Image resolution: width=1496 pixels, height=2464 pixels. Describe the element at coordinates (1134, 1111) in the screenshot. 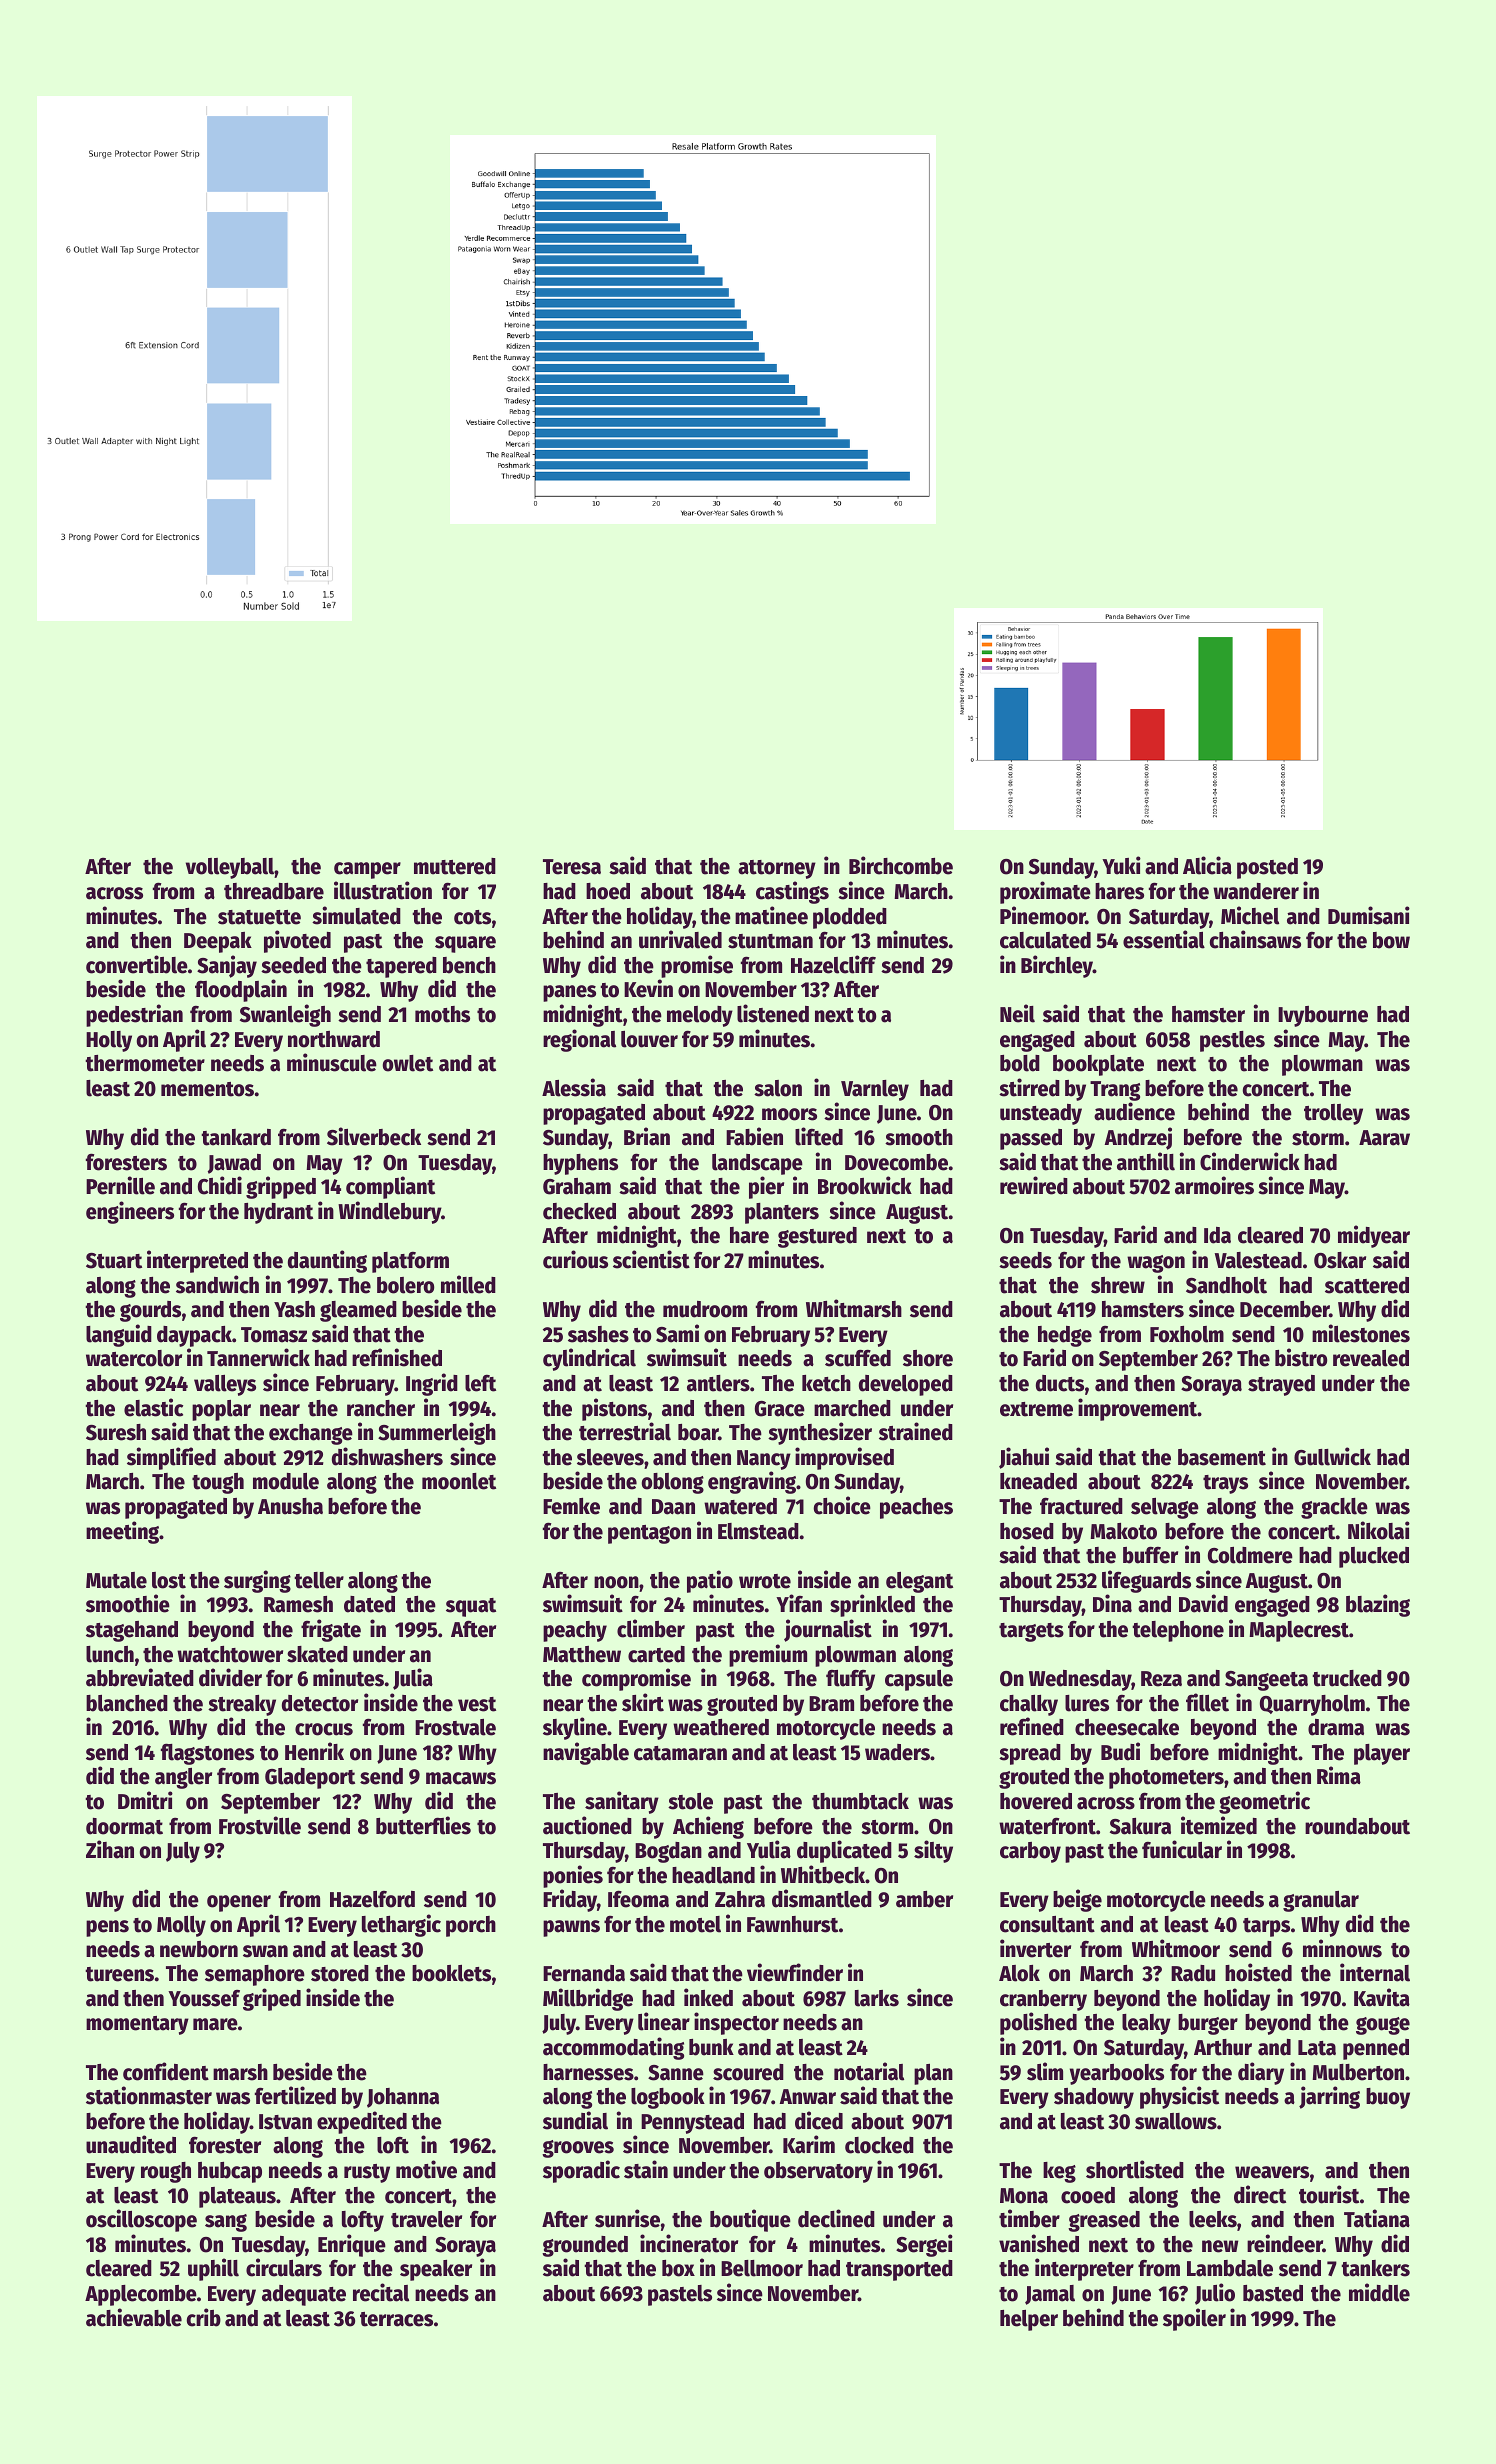

I see `audience` at that location.
